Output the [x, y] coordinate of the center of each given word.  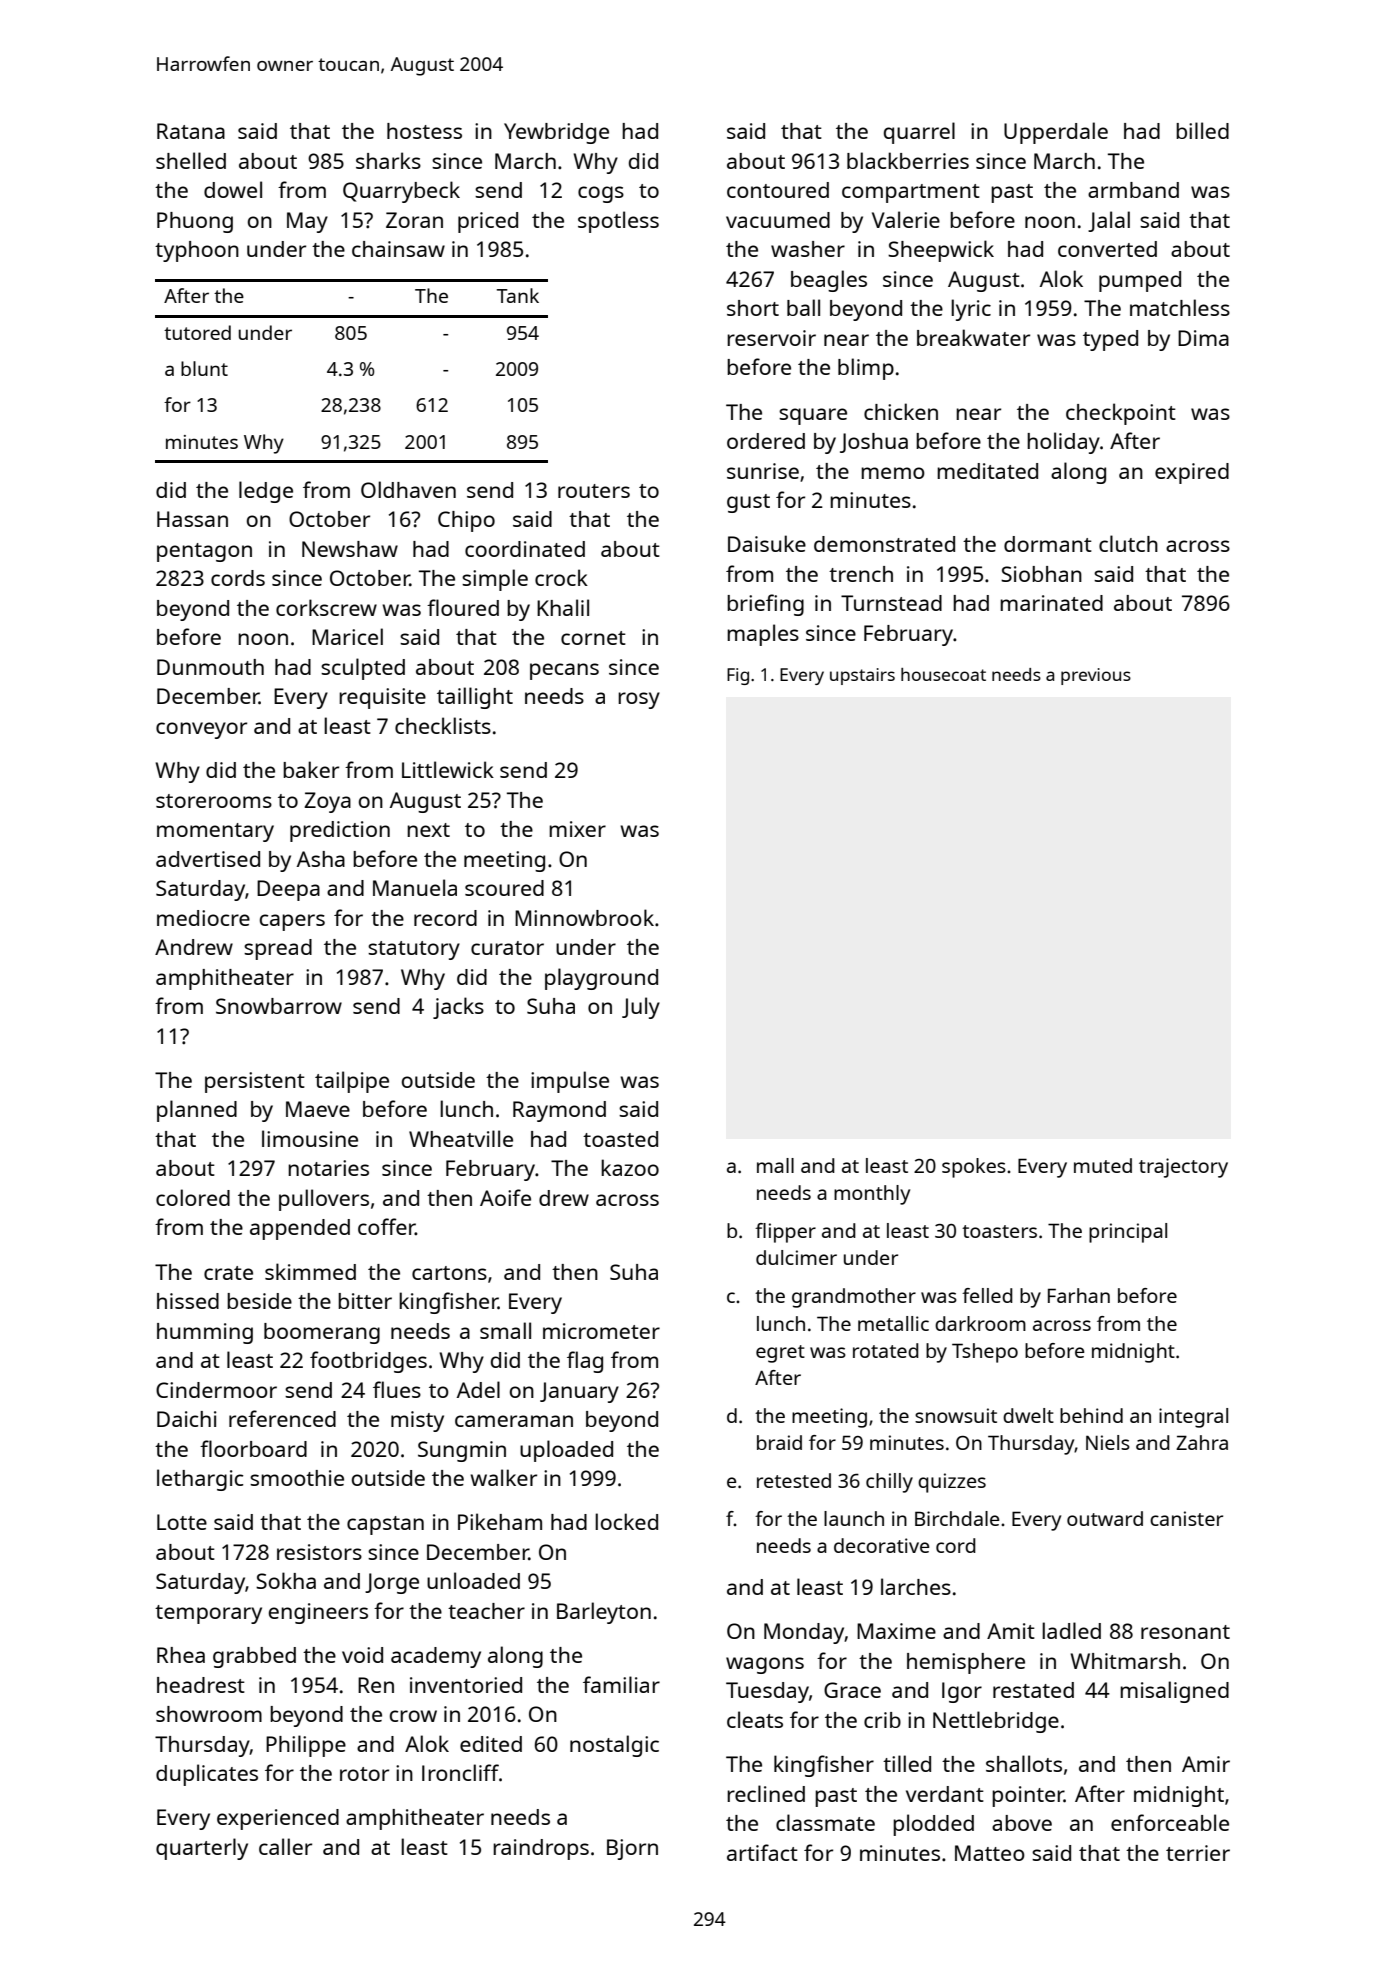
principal [1128, 1233]
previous [1096, 676]
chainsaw [398, 249]
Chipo [466, 521]
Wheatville [461, 1138]
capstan [385, 1525]
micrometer [601, 1331]
